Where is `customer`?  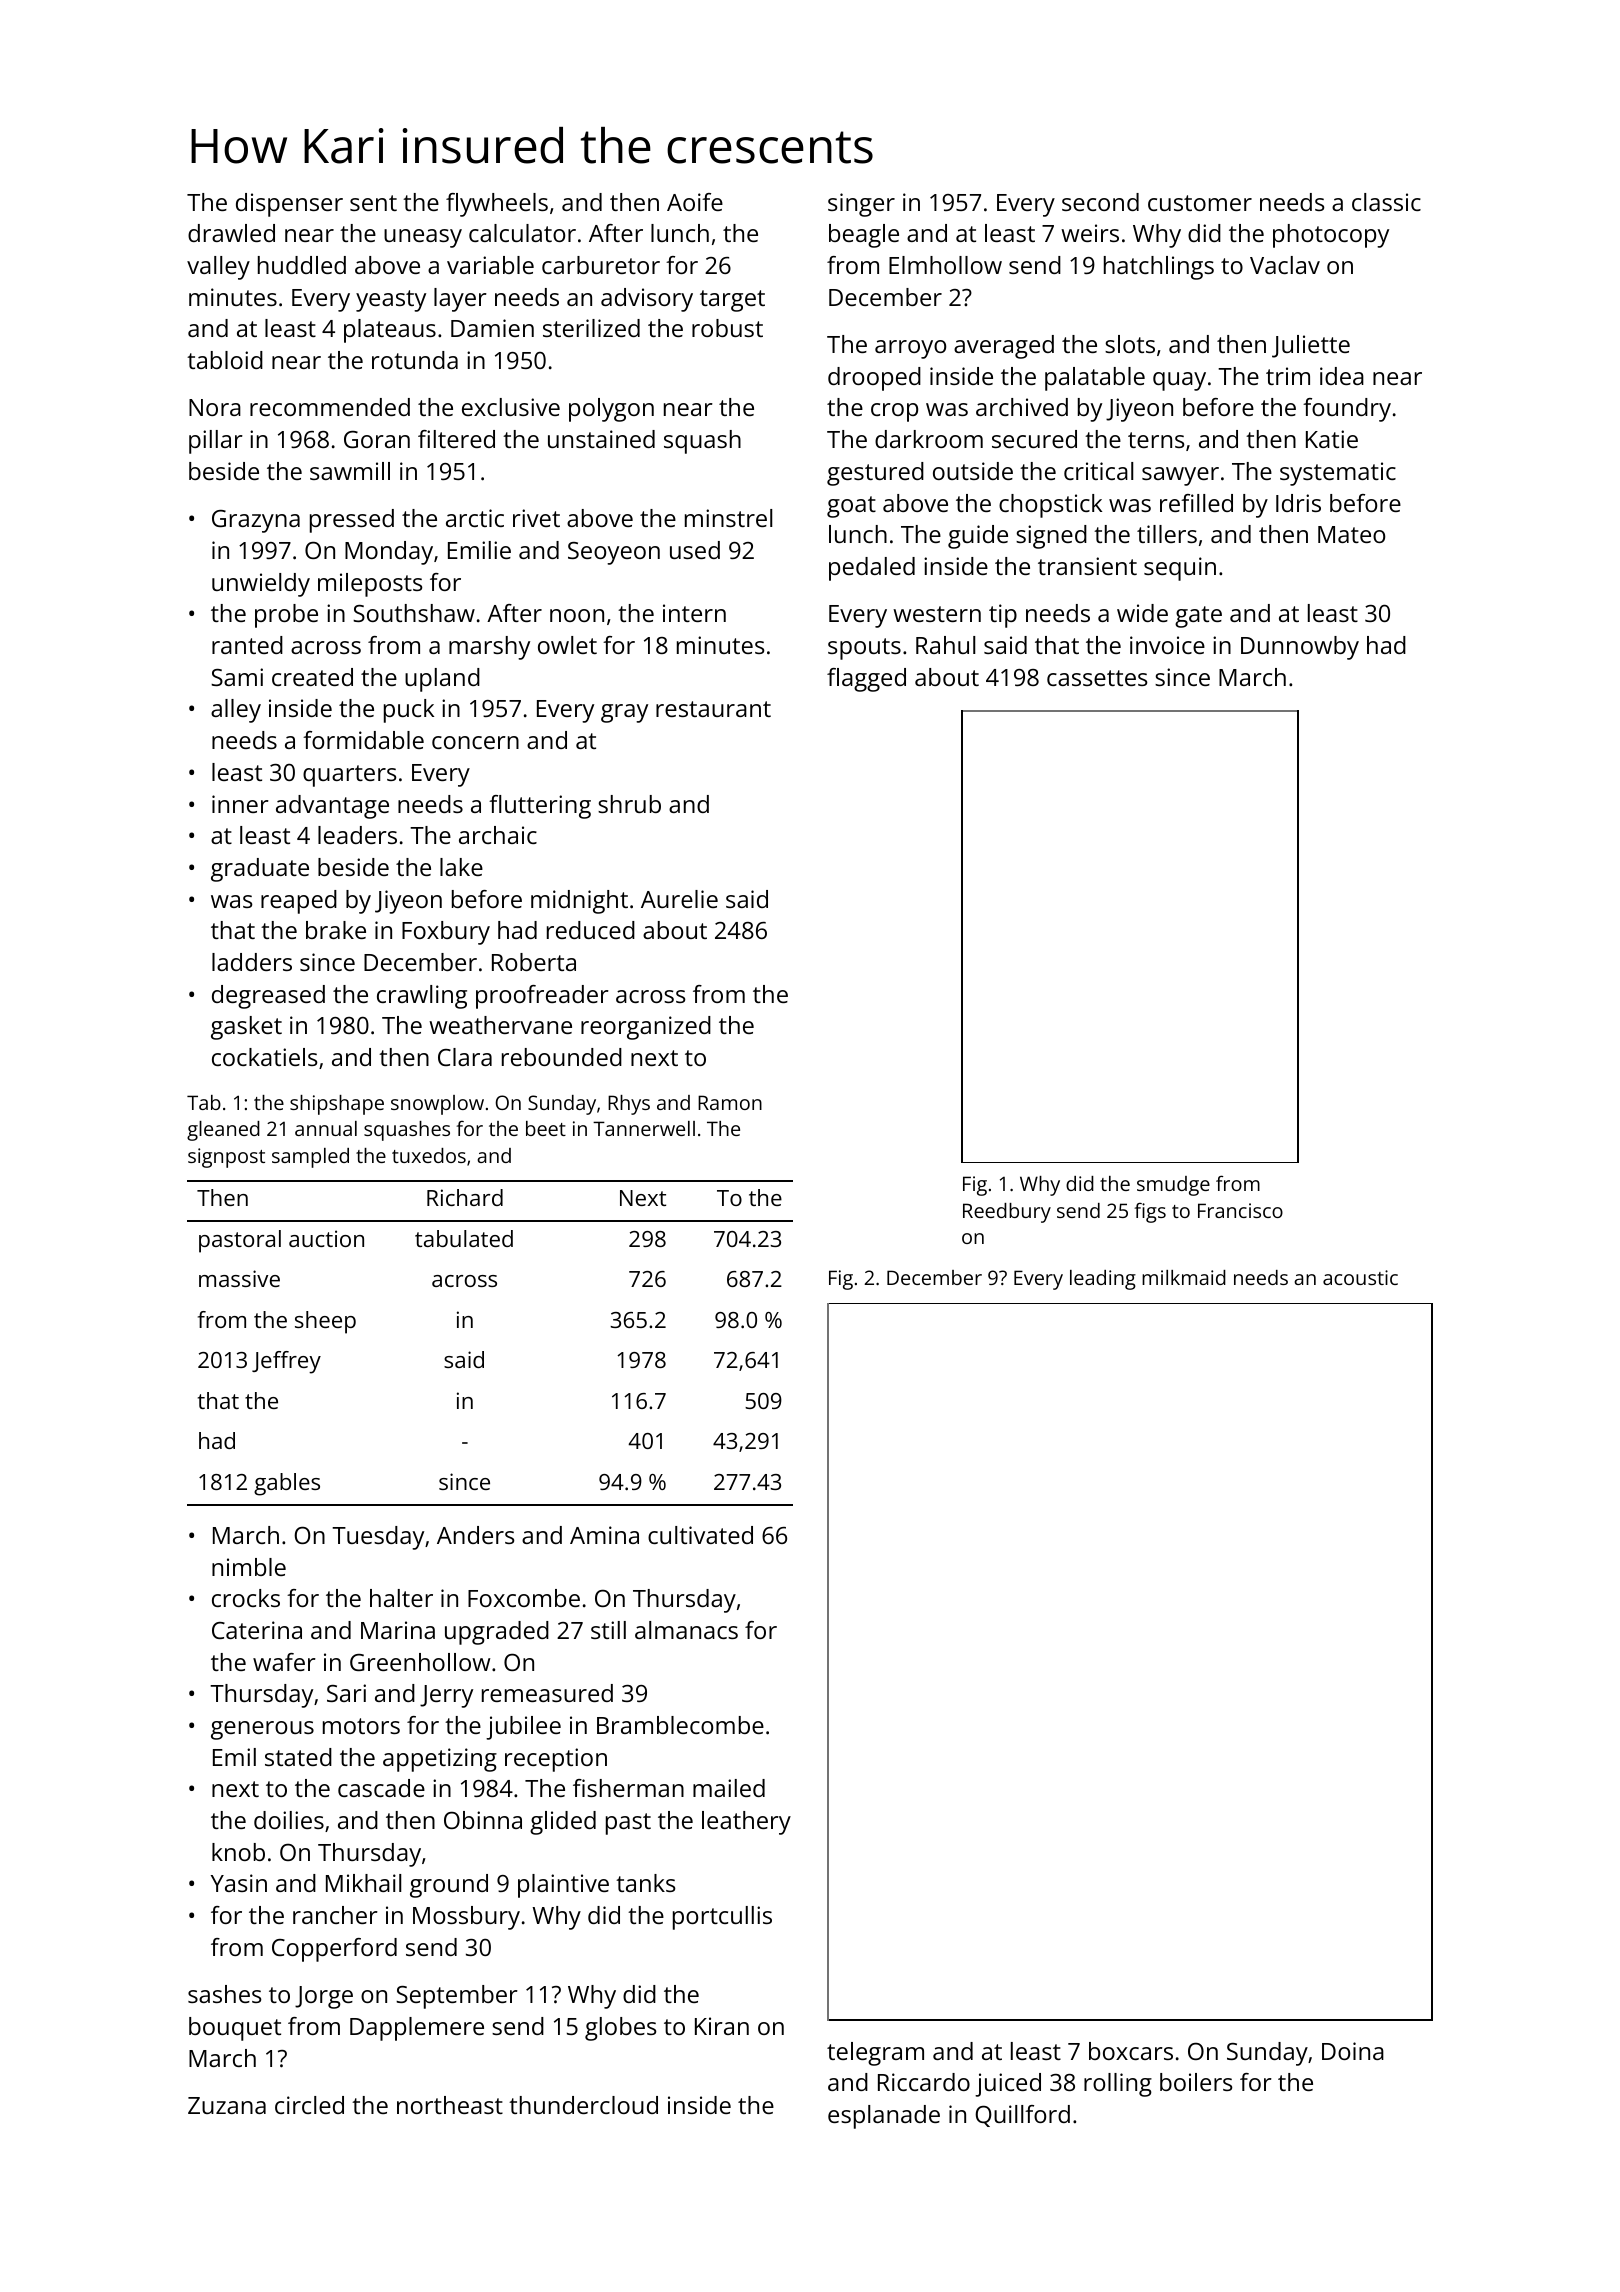 customer is located at coordinates (1200, 203).
